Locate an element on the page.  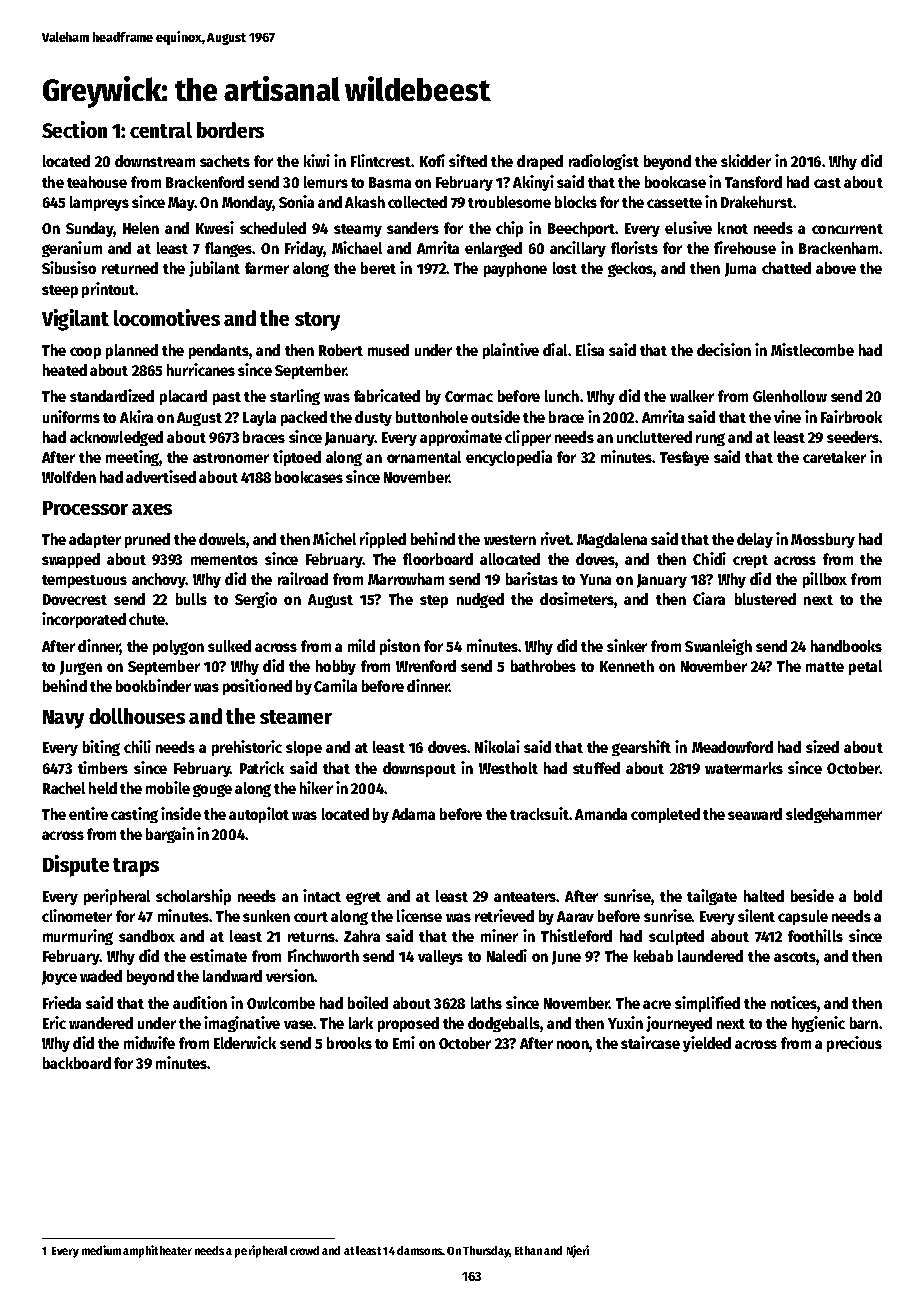
payphone is located at coordinates (515, 269).
